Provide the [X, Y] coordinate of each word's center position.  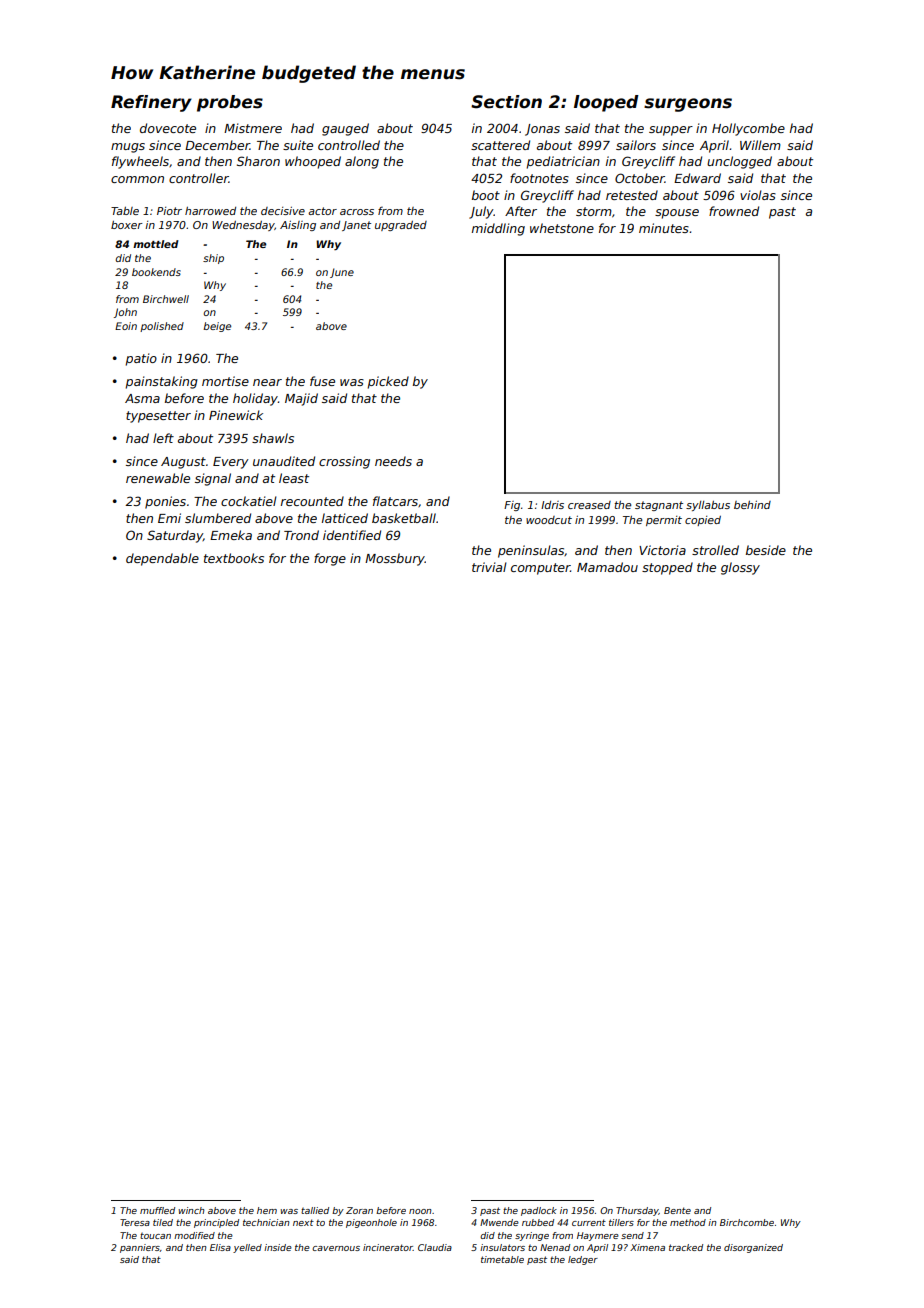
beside [766, 550]
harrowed [210, 211]
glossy [740, 568]
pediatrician [563, 162]
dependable [162, 559]
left [163, 438]
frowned [734, 211]
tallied [315, 1210]
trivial [489, 567]
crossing [344, 462]
